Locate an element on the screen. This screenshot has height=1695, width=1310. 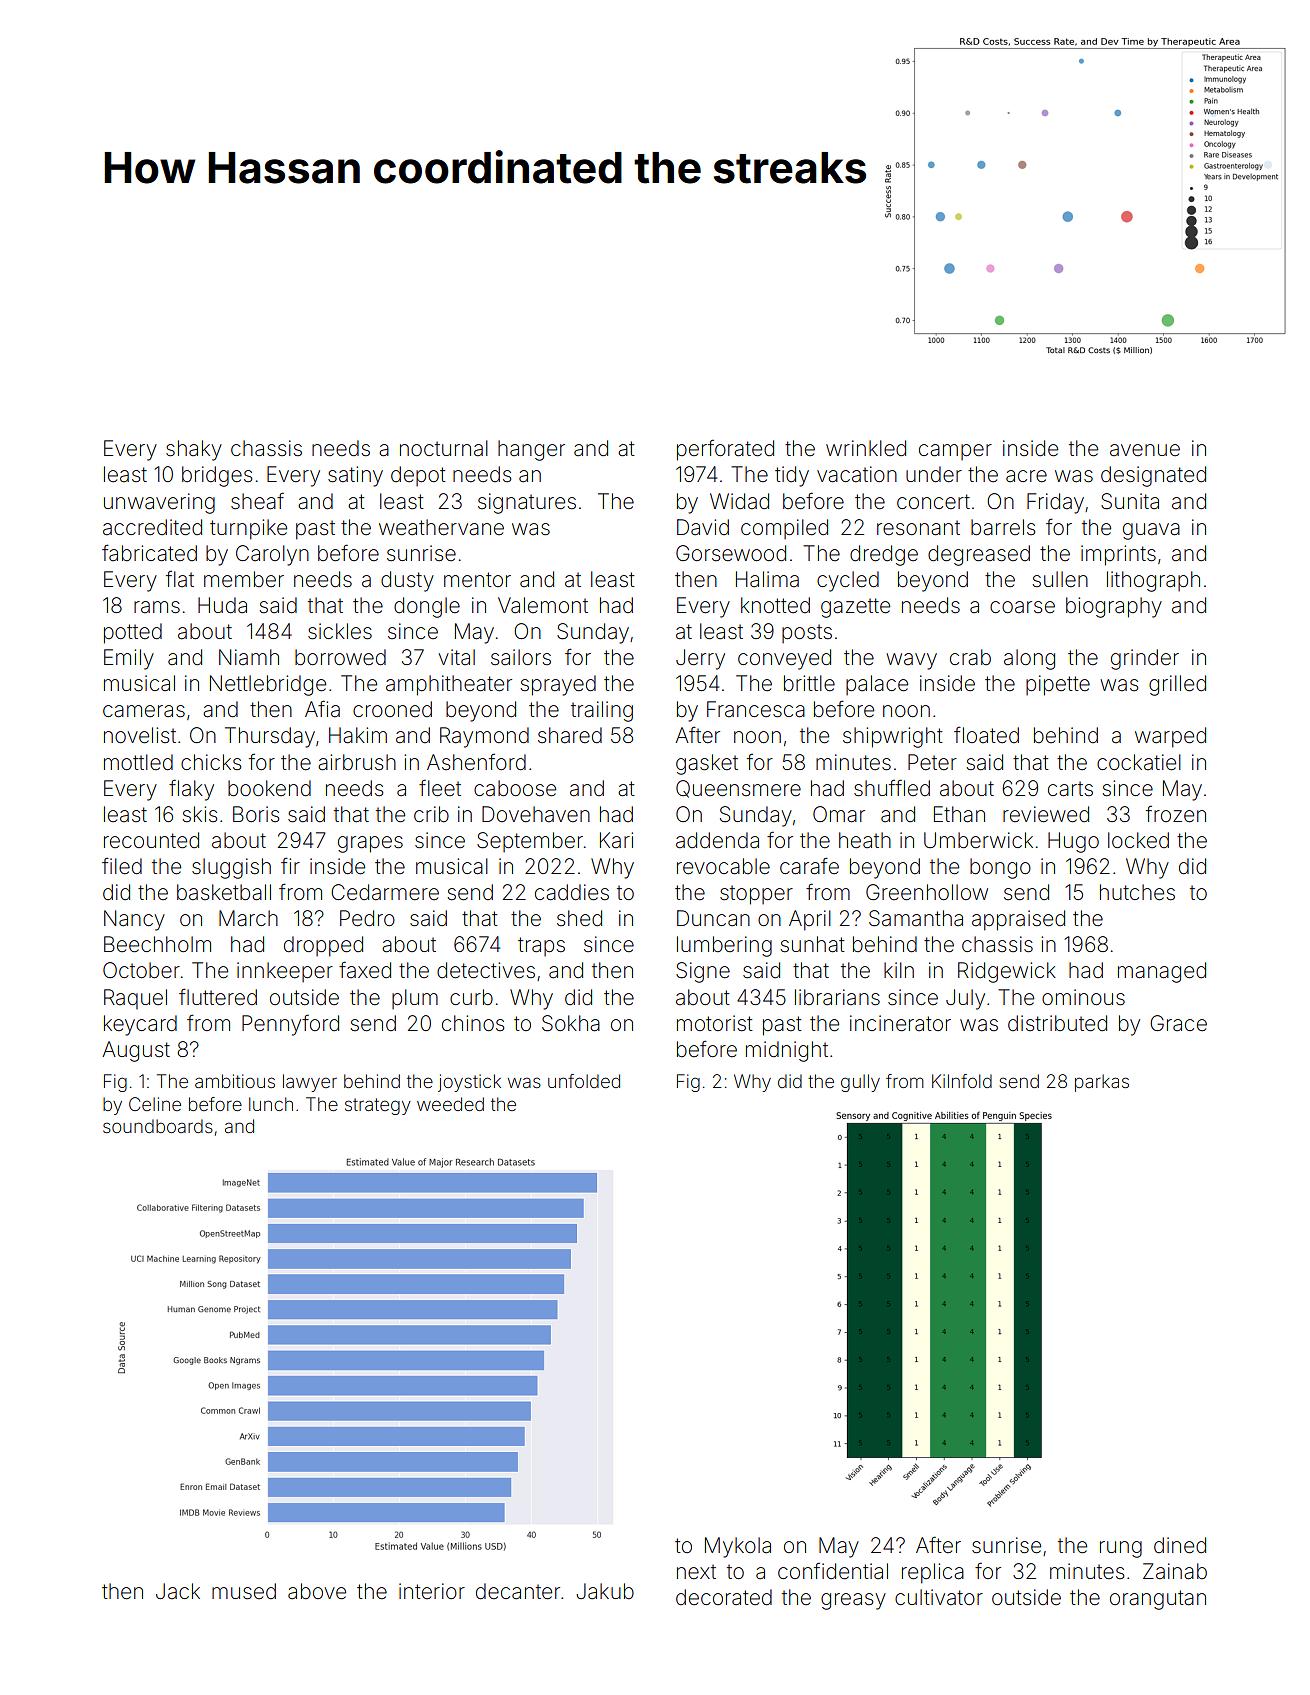
Sokha is located at coordinates (571, 1023).
